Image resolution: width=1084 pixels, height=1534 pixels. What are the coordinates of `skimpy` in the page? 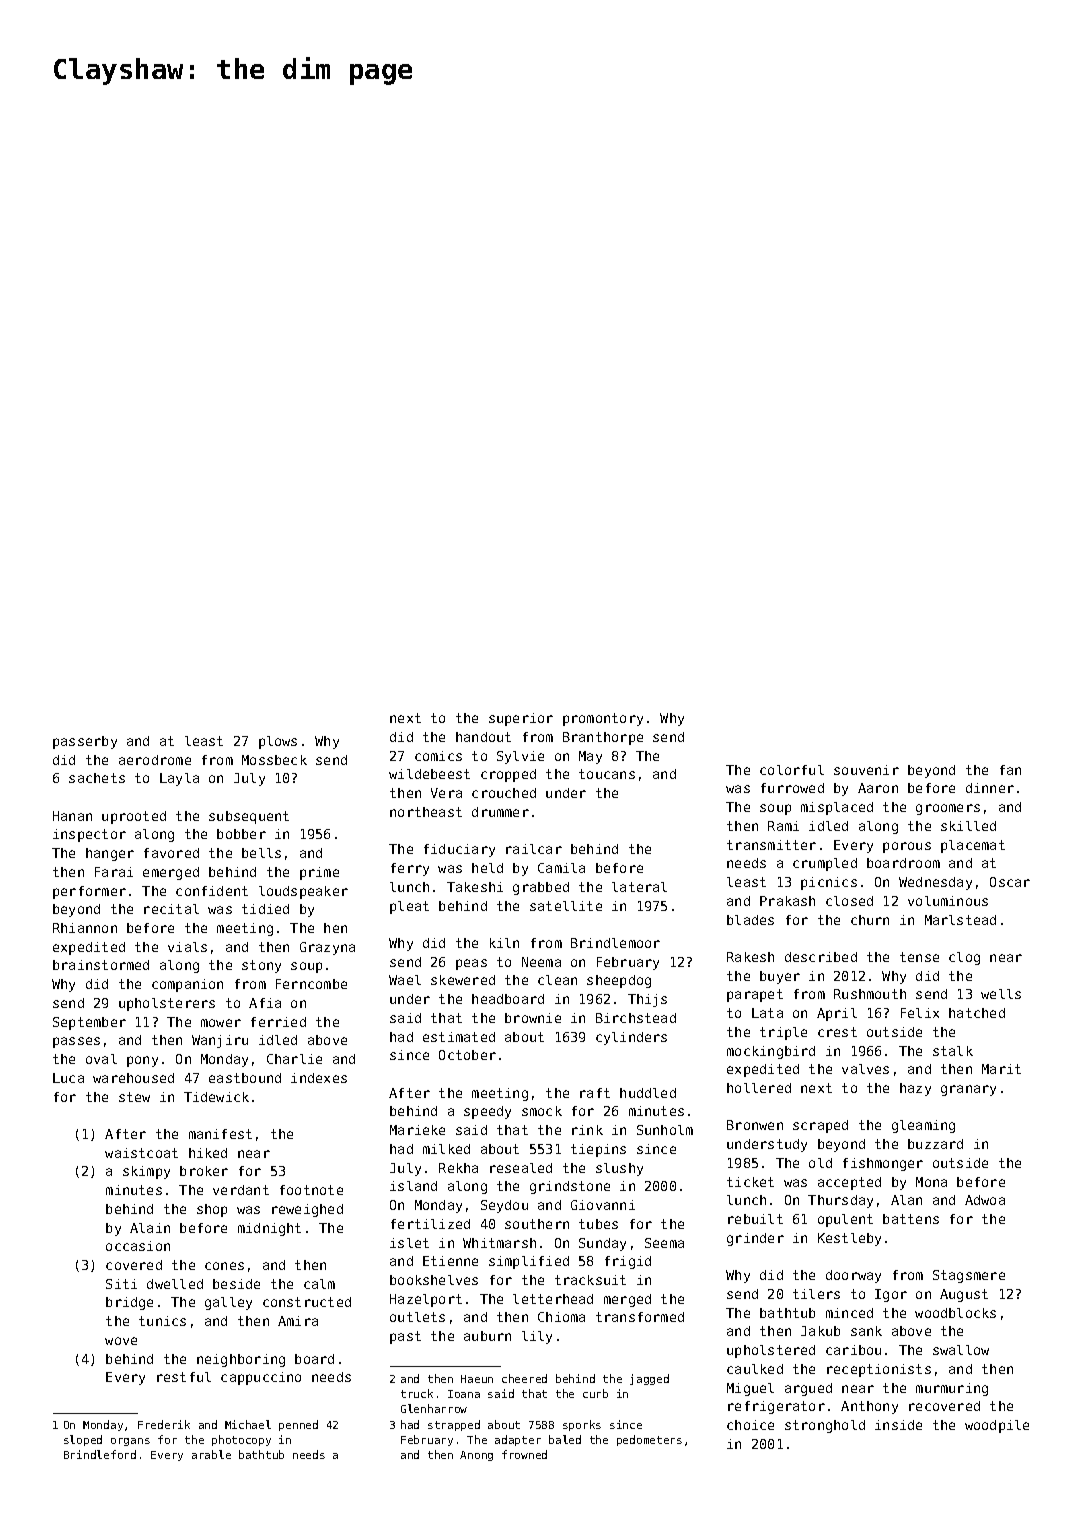 It's located at (146, 1172).
